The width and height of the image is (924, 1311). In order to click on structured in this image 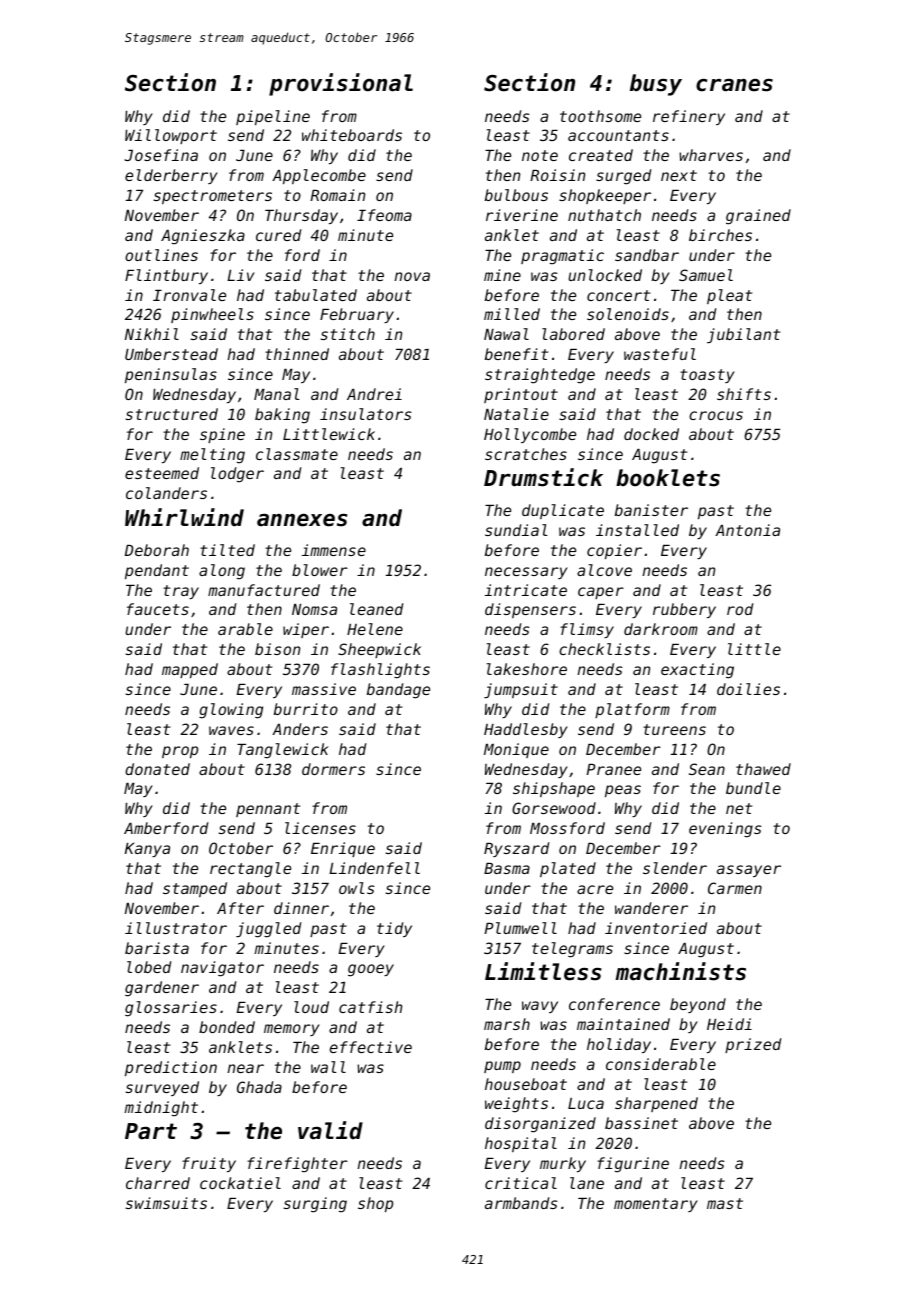, I will do `click(172, 414)`.
